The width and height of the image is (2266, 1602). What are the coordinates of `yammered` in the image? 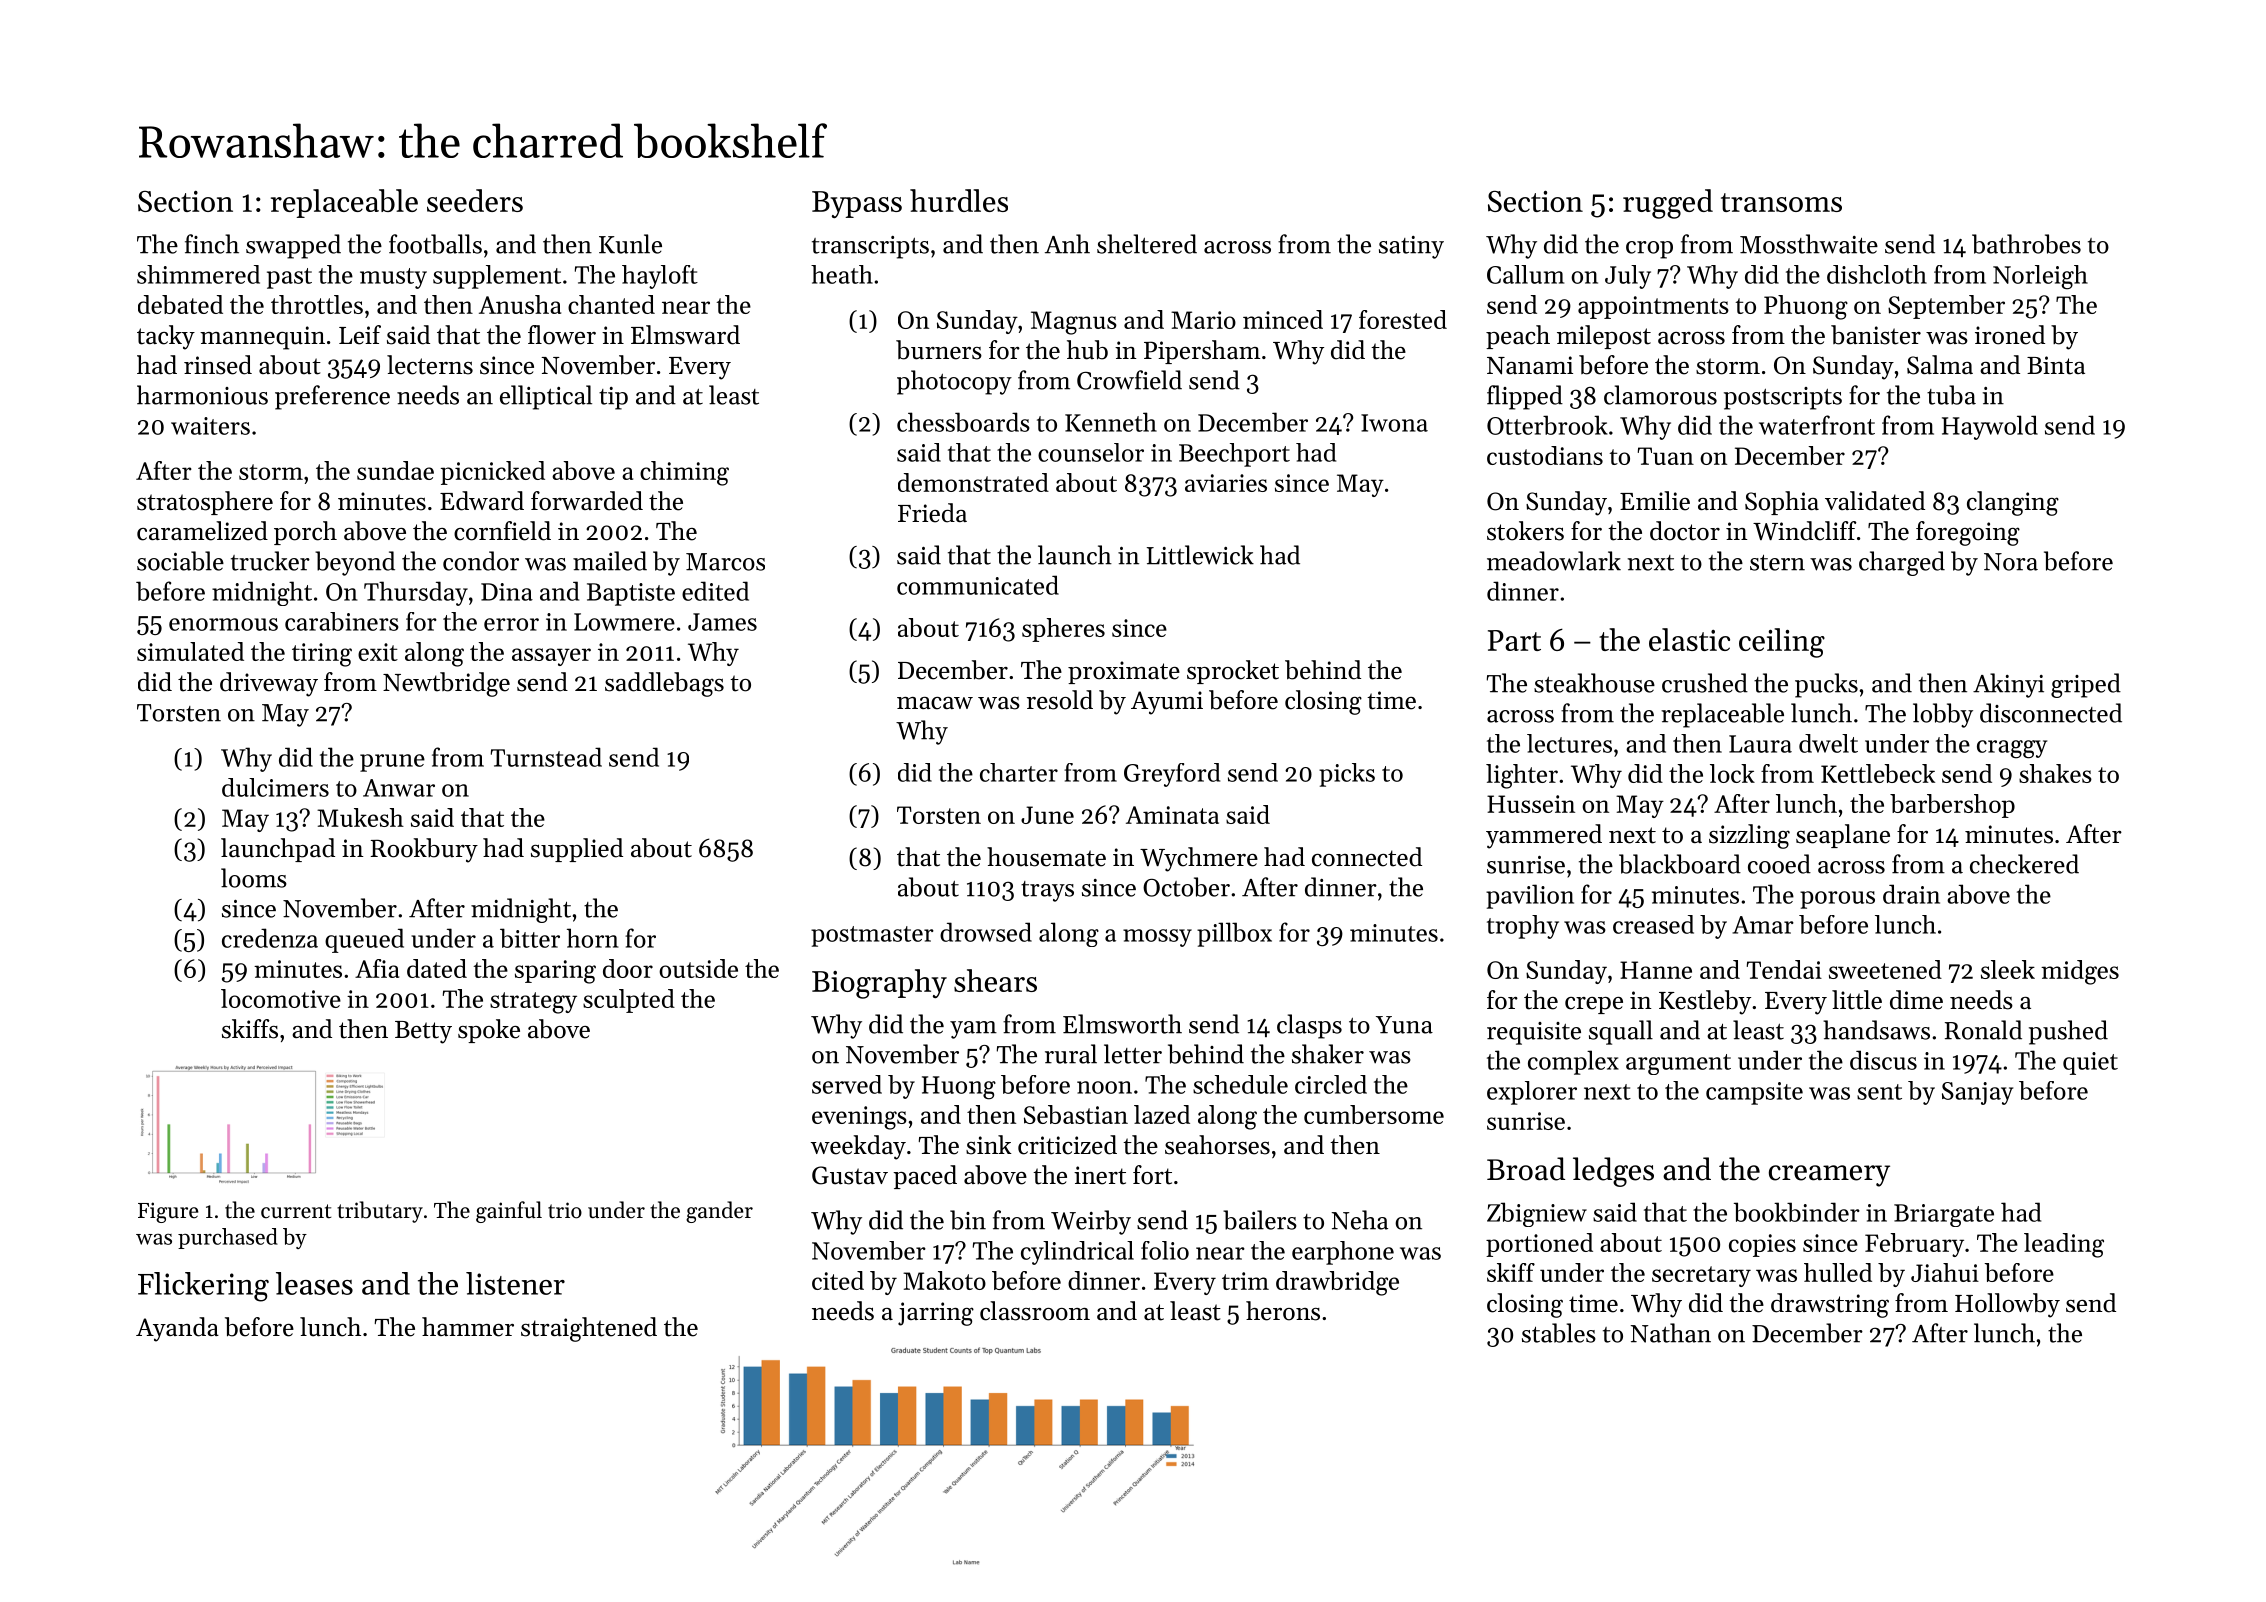 It's located at (1544, 836).
